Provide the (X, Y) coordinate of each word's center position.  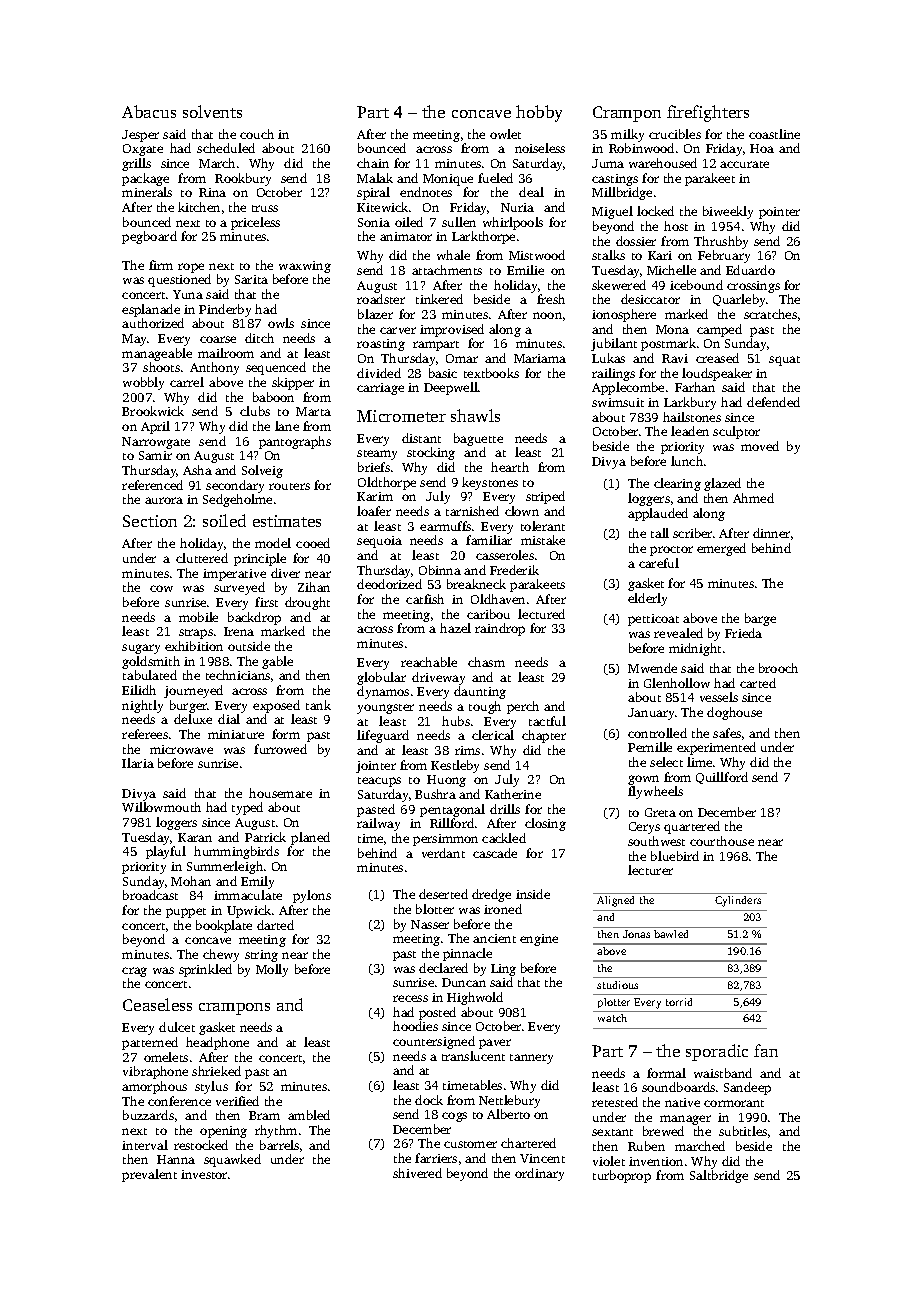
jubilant (614, 344)
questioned (179, 280)
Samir (155, 455)
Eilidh (139, 690)
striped (545, 497)
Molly (272, 970)
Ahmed (753, 498)
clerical (493, 735)
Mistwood (537, 255)
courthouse (722, 841)
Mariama (540, 358)
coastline (774, 134)
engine (539, 940)
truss (265, 208)
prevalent (149, 1175)
